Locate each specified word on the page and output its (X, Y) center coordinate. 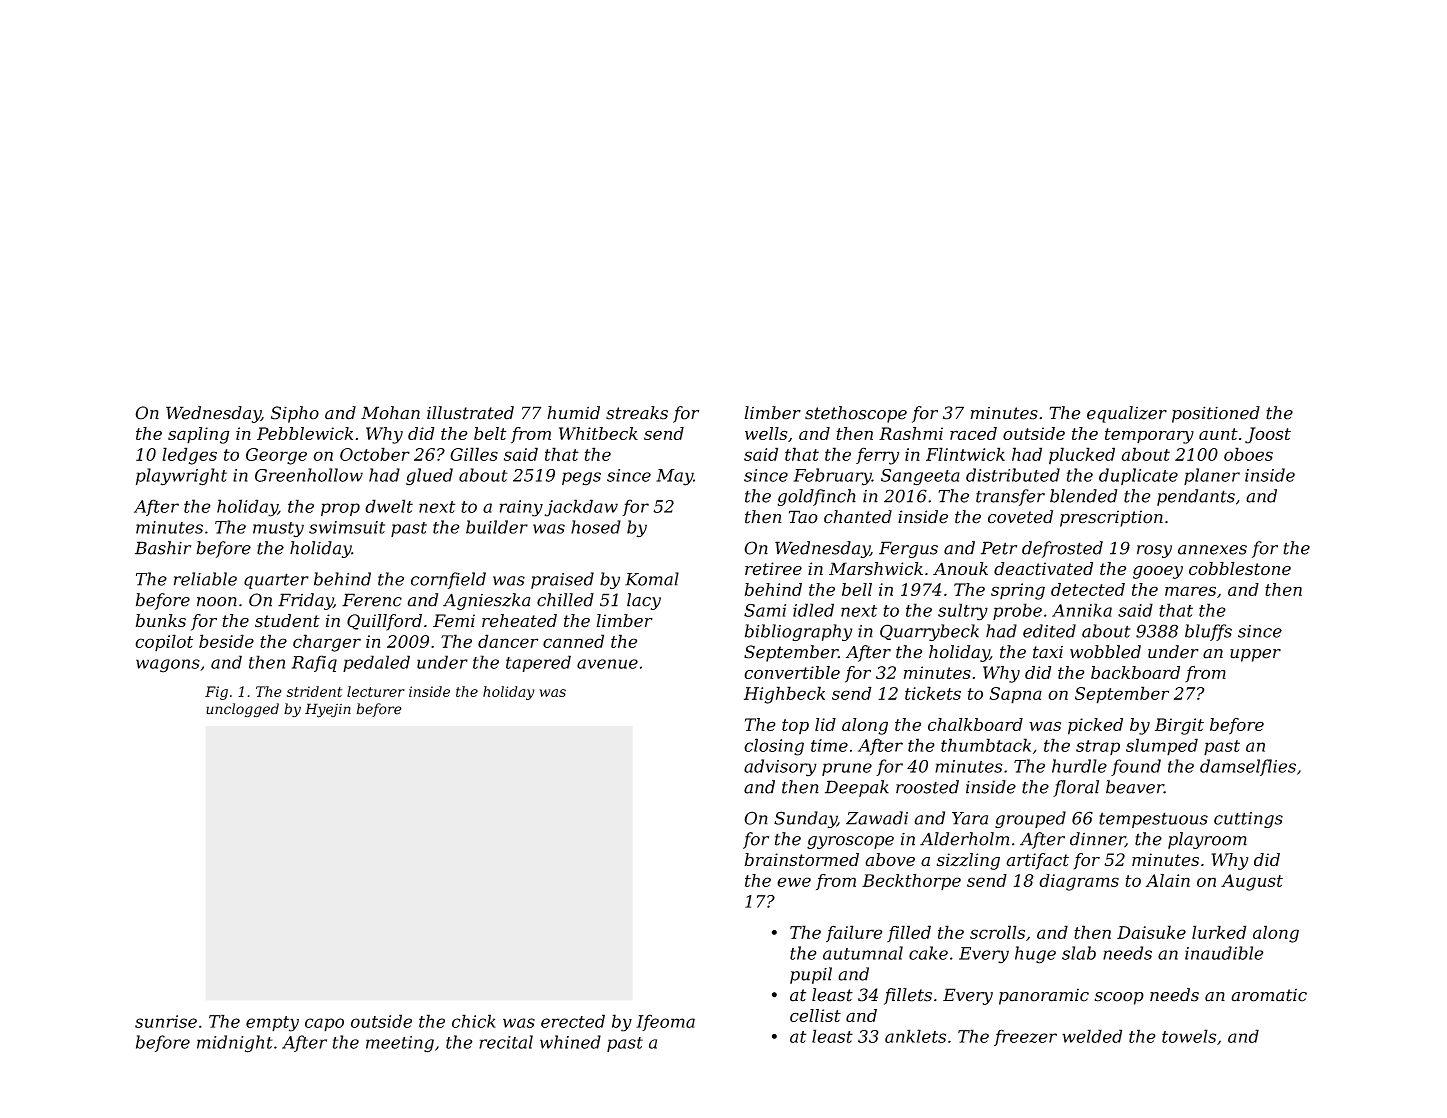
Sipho (295, 414)
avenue (607, 664)
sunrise (166, 1021)
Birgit (1179, 726)
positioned (1216, 414)
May (674, 477)
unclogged (242, 710)
